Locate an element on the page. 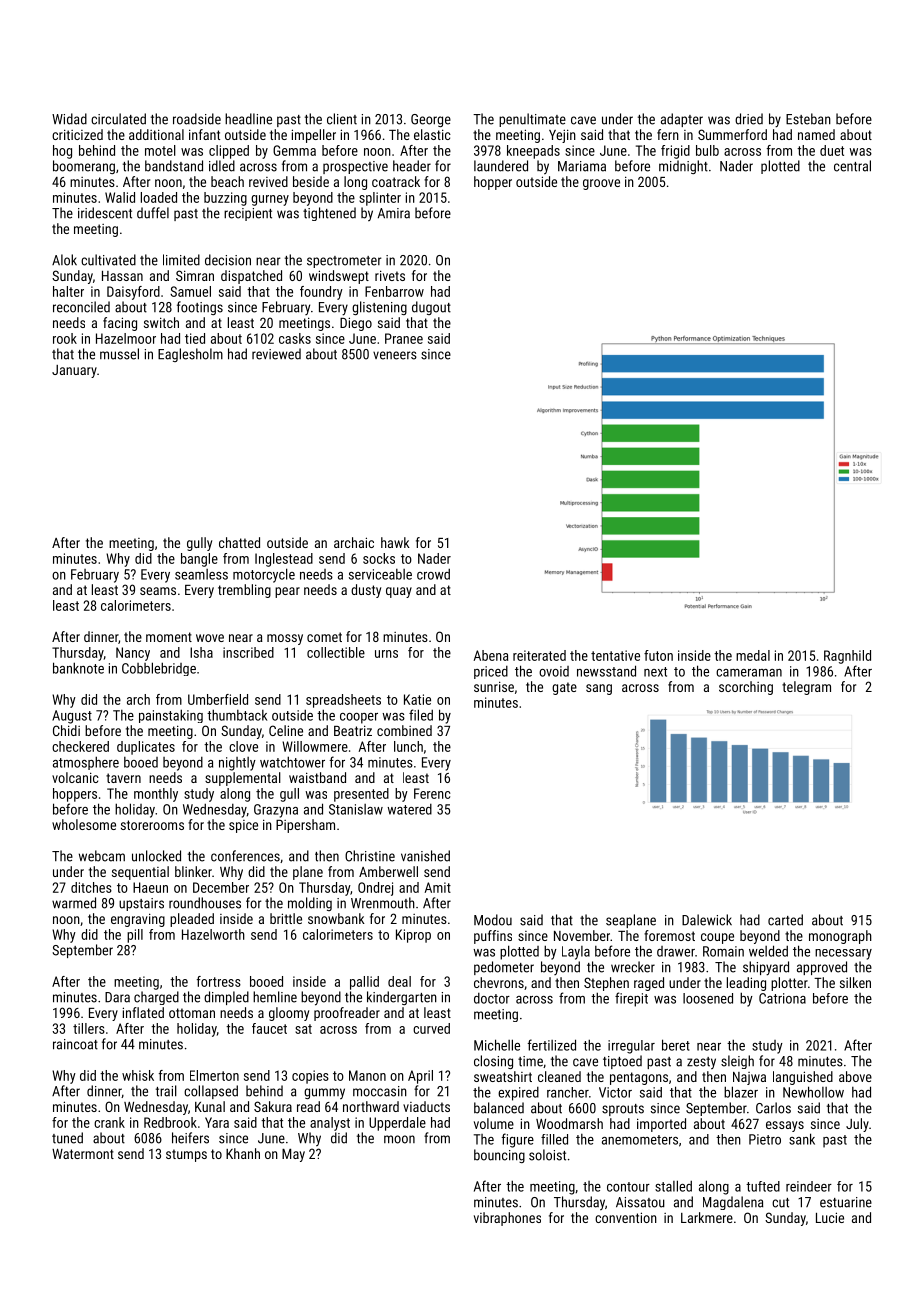  central is located at coordinates (852, 166).
